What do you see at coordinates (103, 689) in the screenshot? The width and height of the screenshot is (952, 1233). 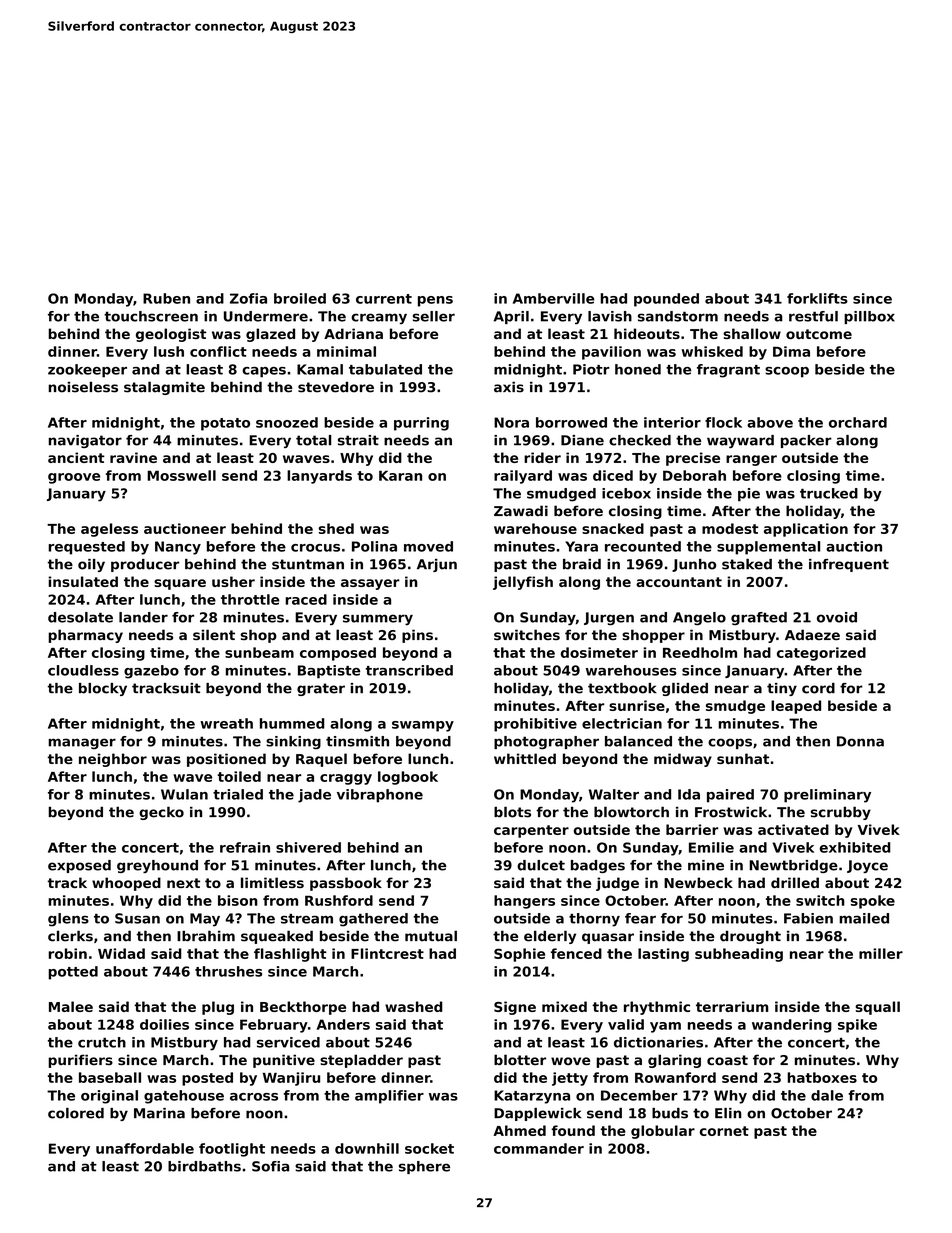 I see `blocky` at bounding box center [103, 689].
